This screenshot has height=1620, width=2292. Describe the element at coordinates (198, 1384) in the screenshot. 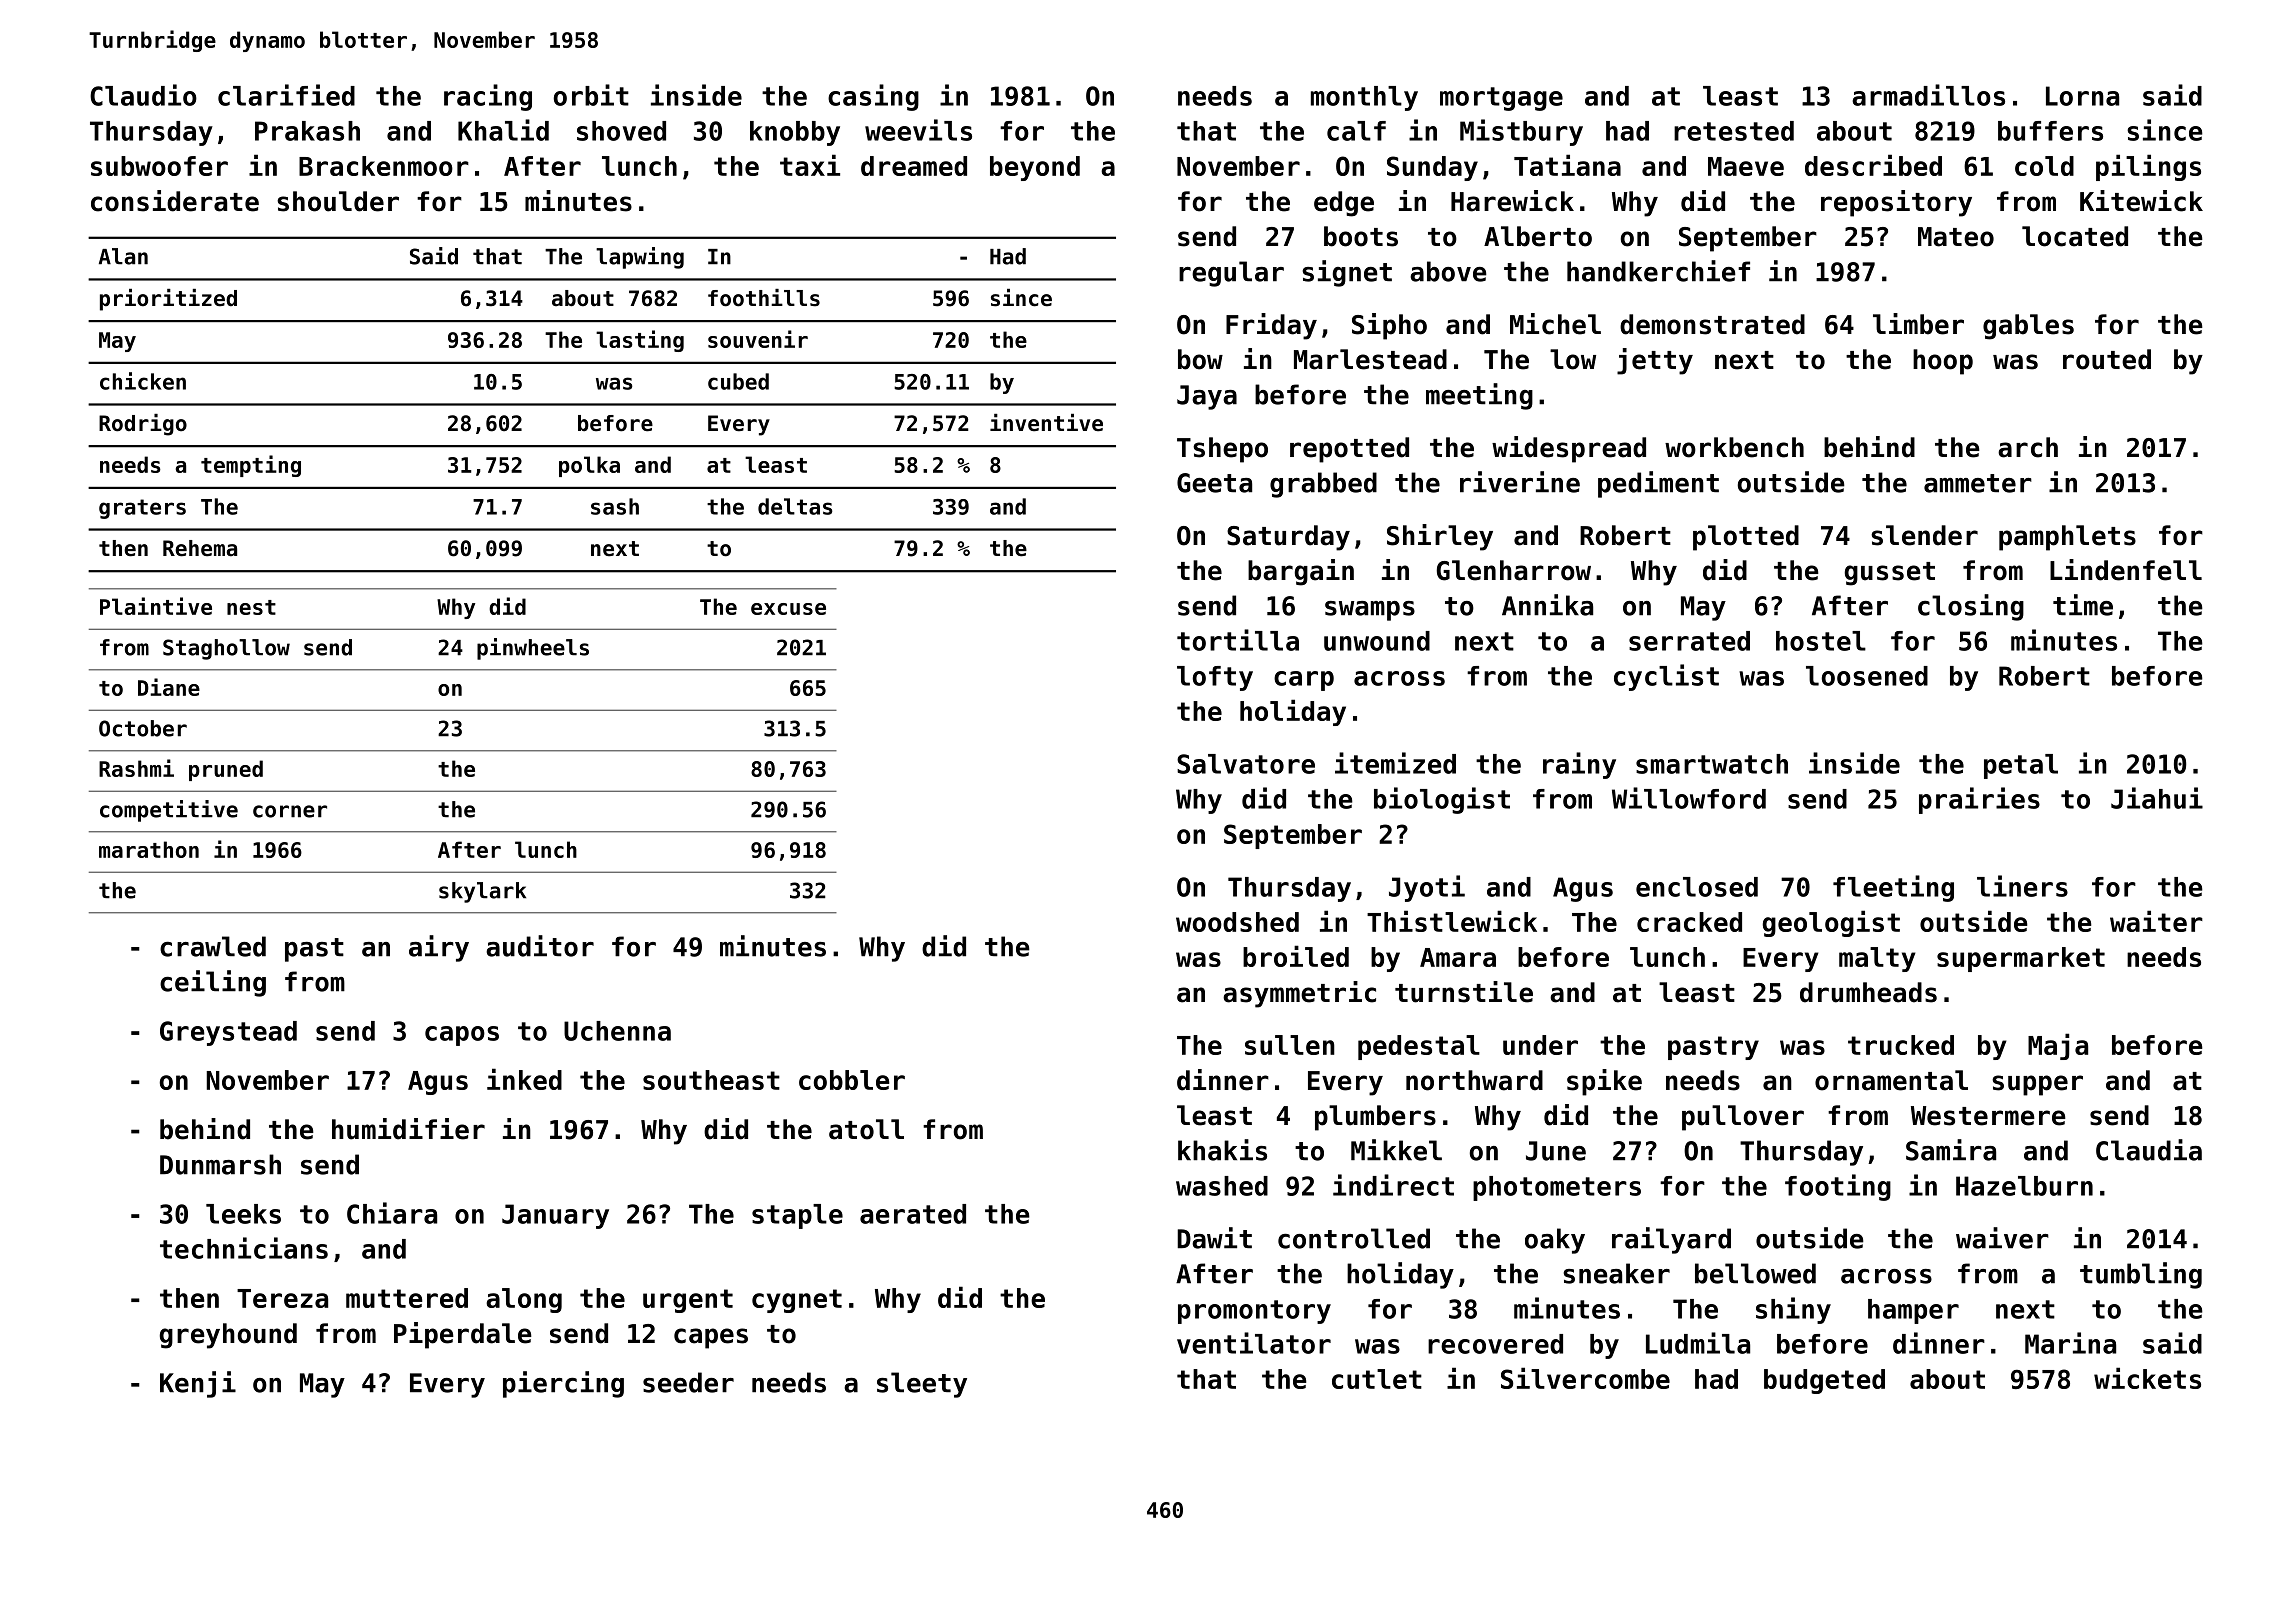

I see `Kenji` at that location.
